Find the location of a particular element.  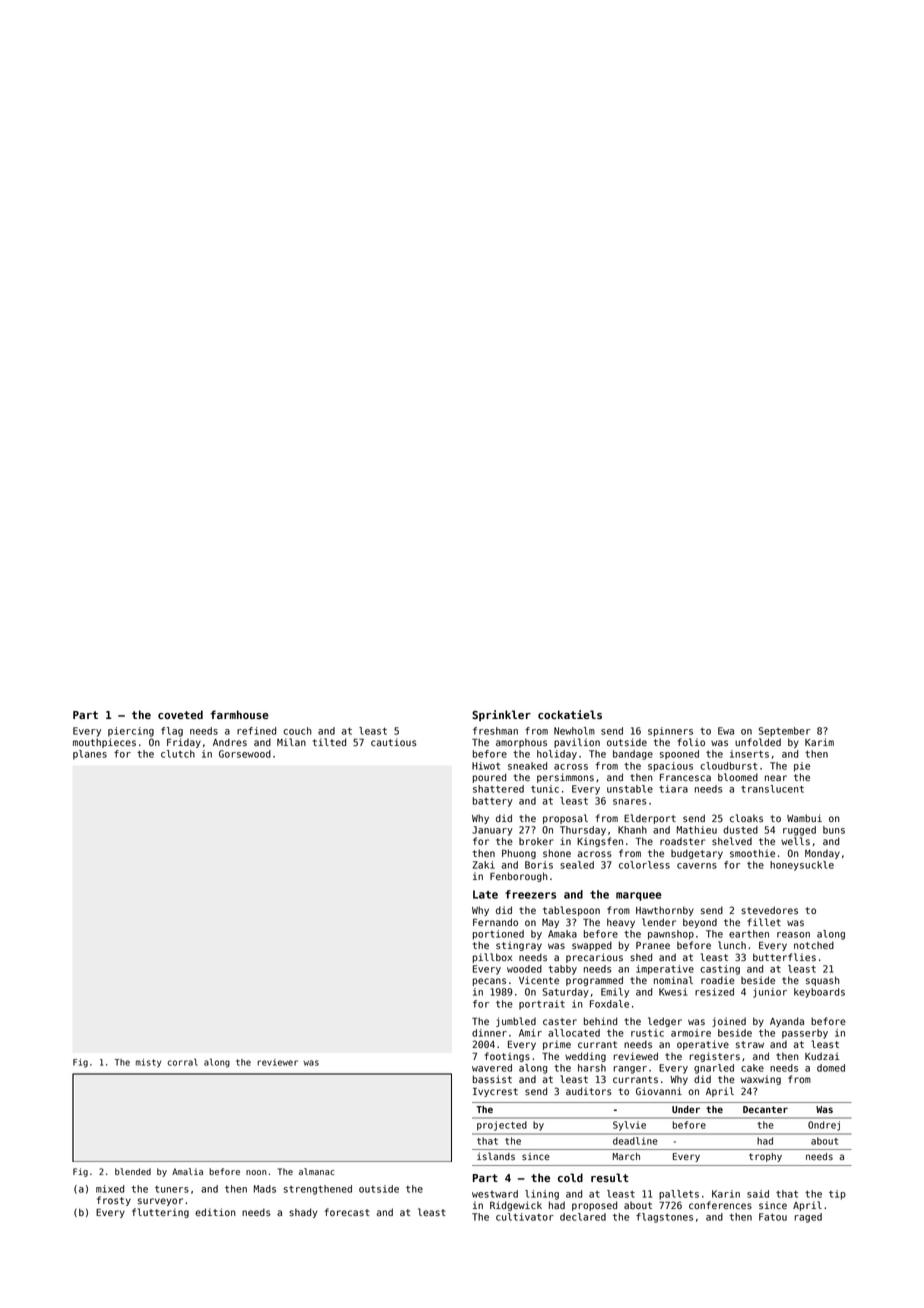

squash is located at coordinates (823, 981).
